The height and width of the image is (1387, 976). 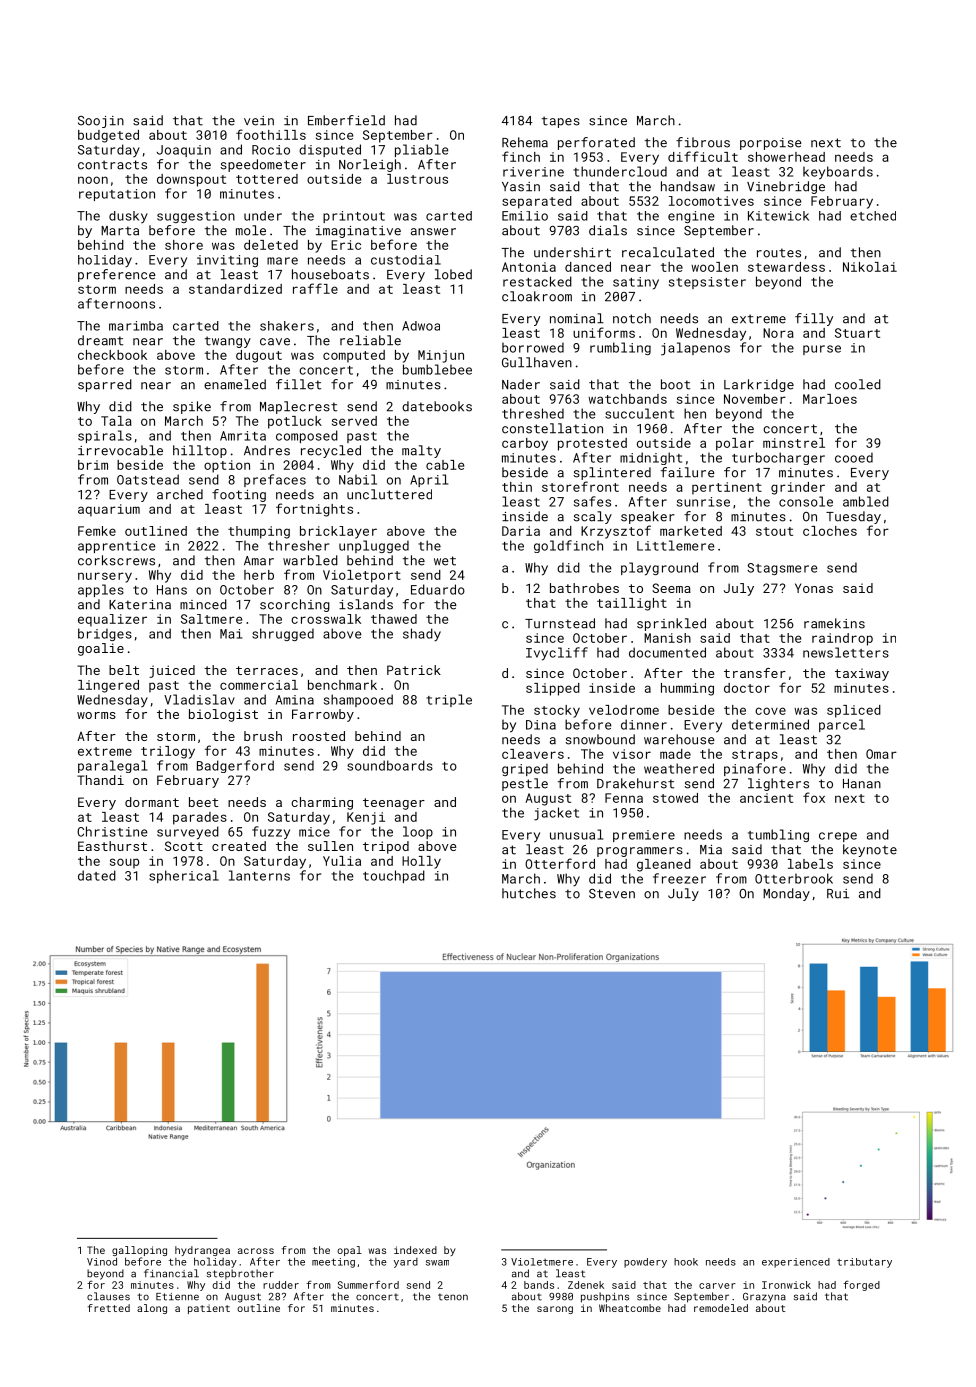 I want to click on Nabil, so click(x=358, y=479).
